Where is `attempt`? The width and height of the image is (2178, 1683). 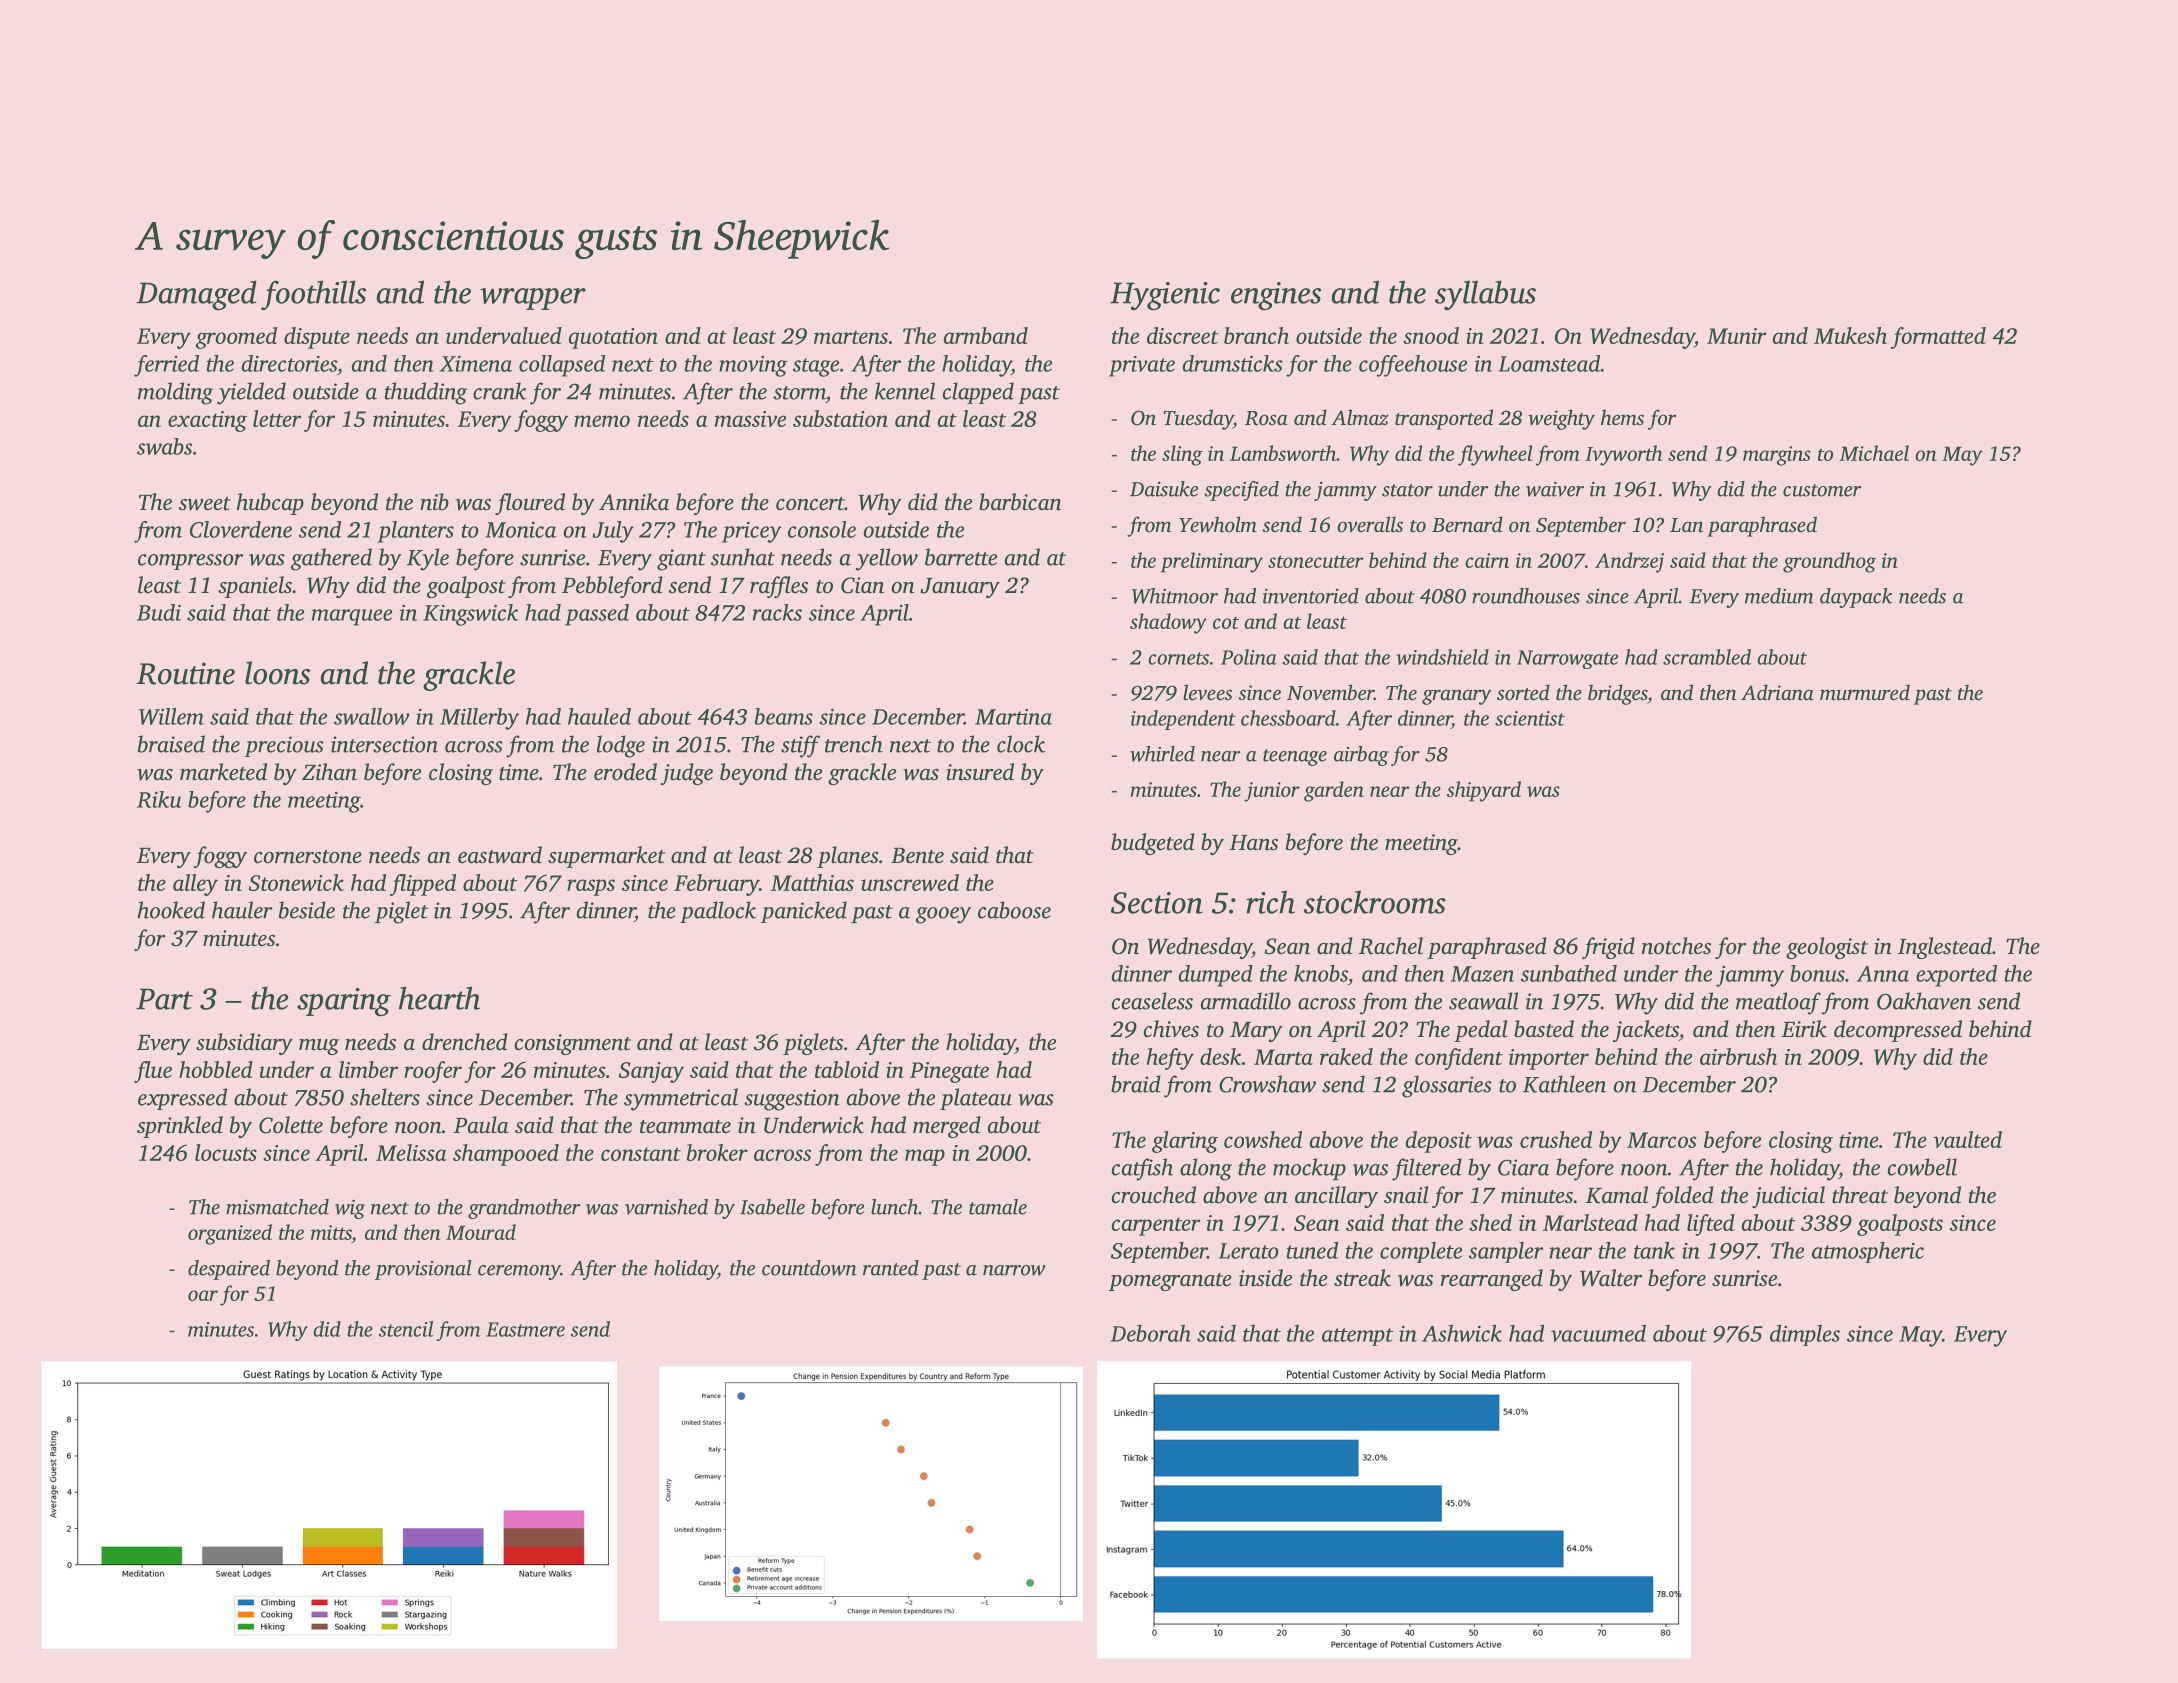
attempt is located at coordinates (1357, 1337).
